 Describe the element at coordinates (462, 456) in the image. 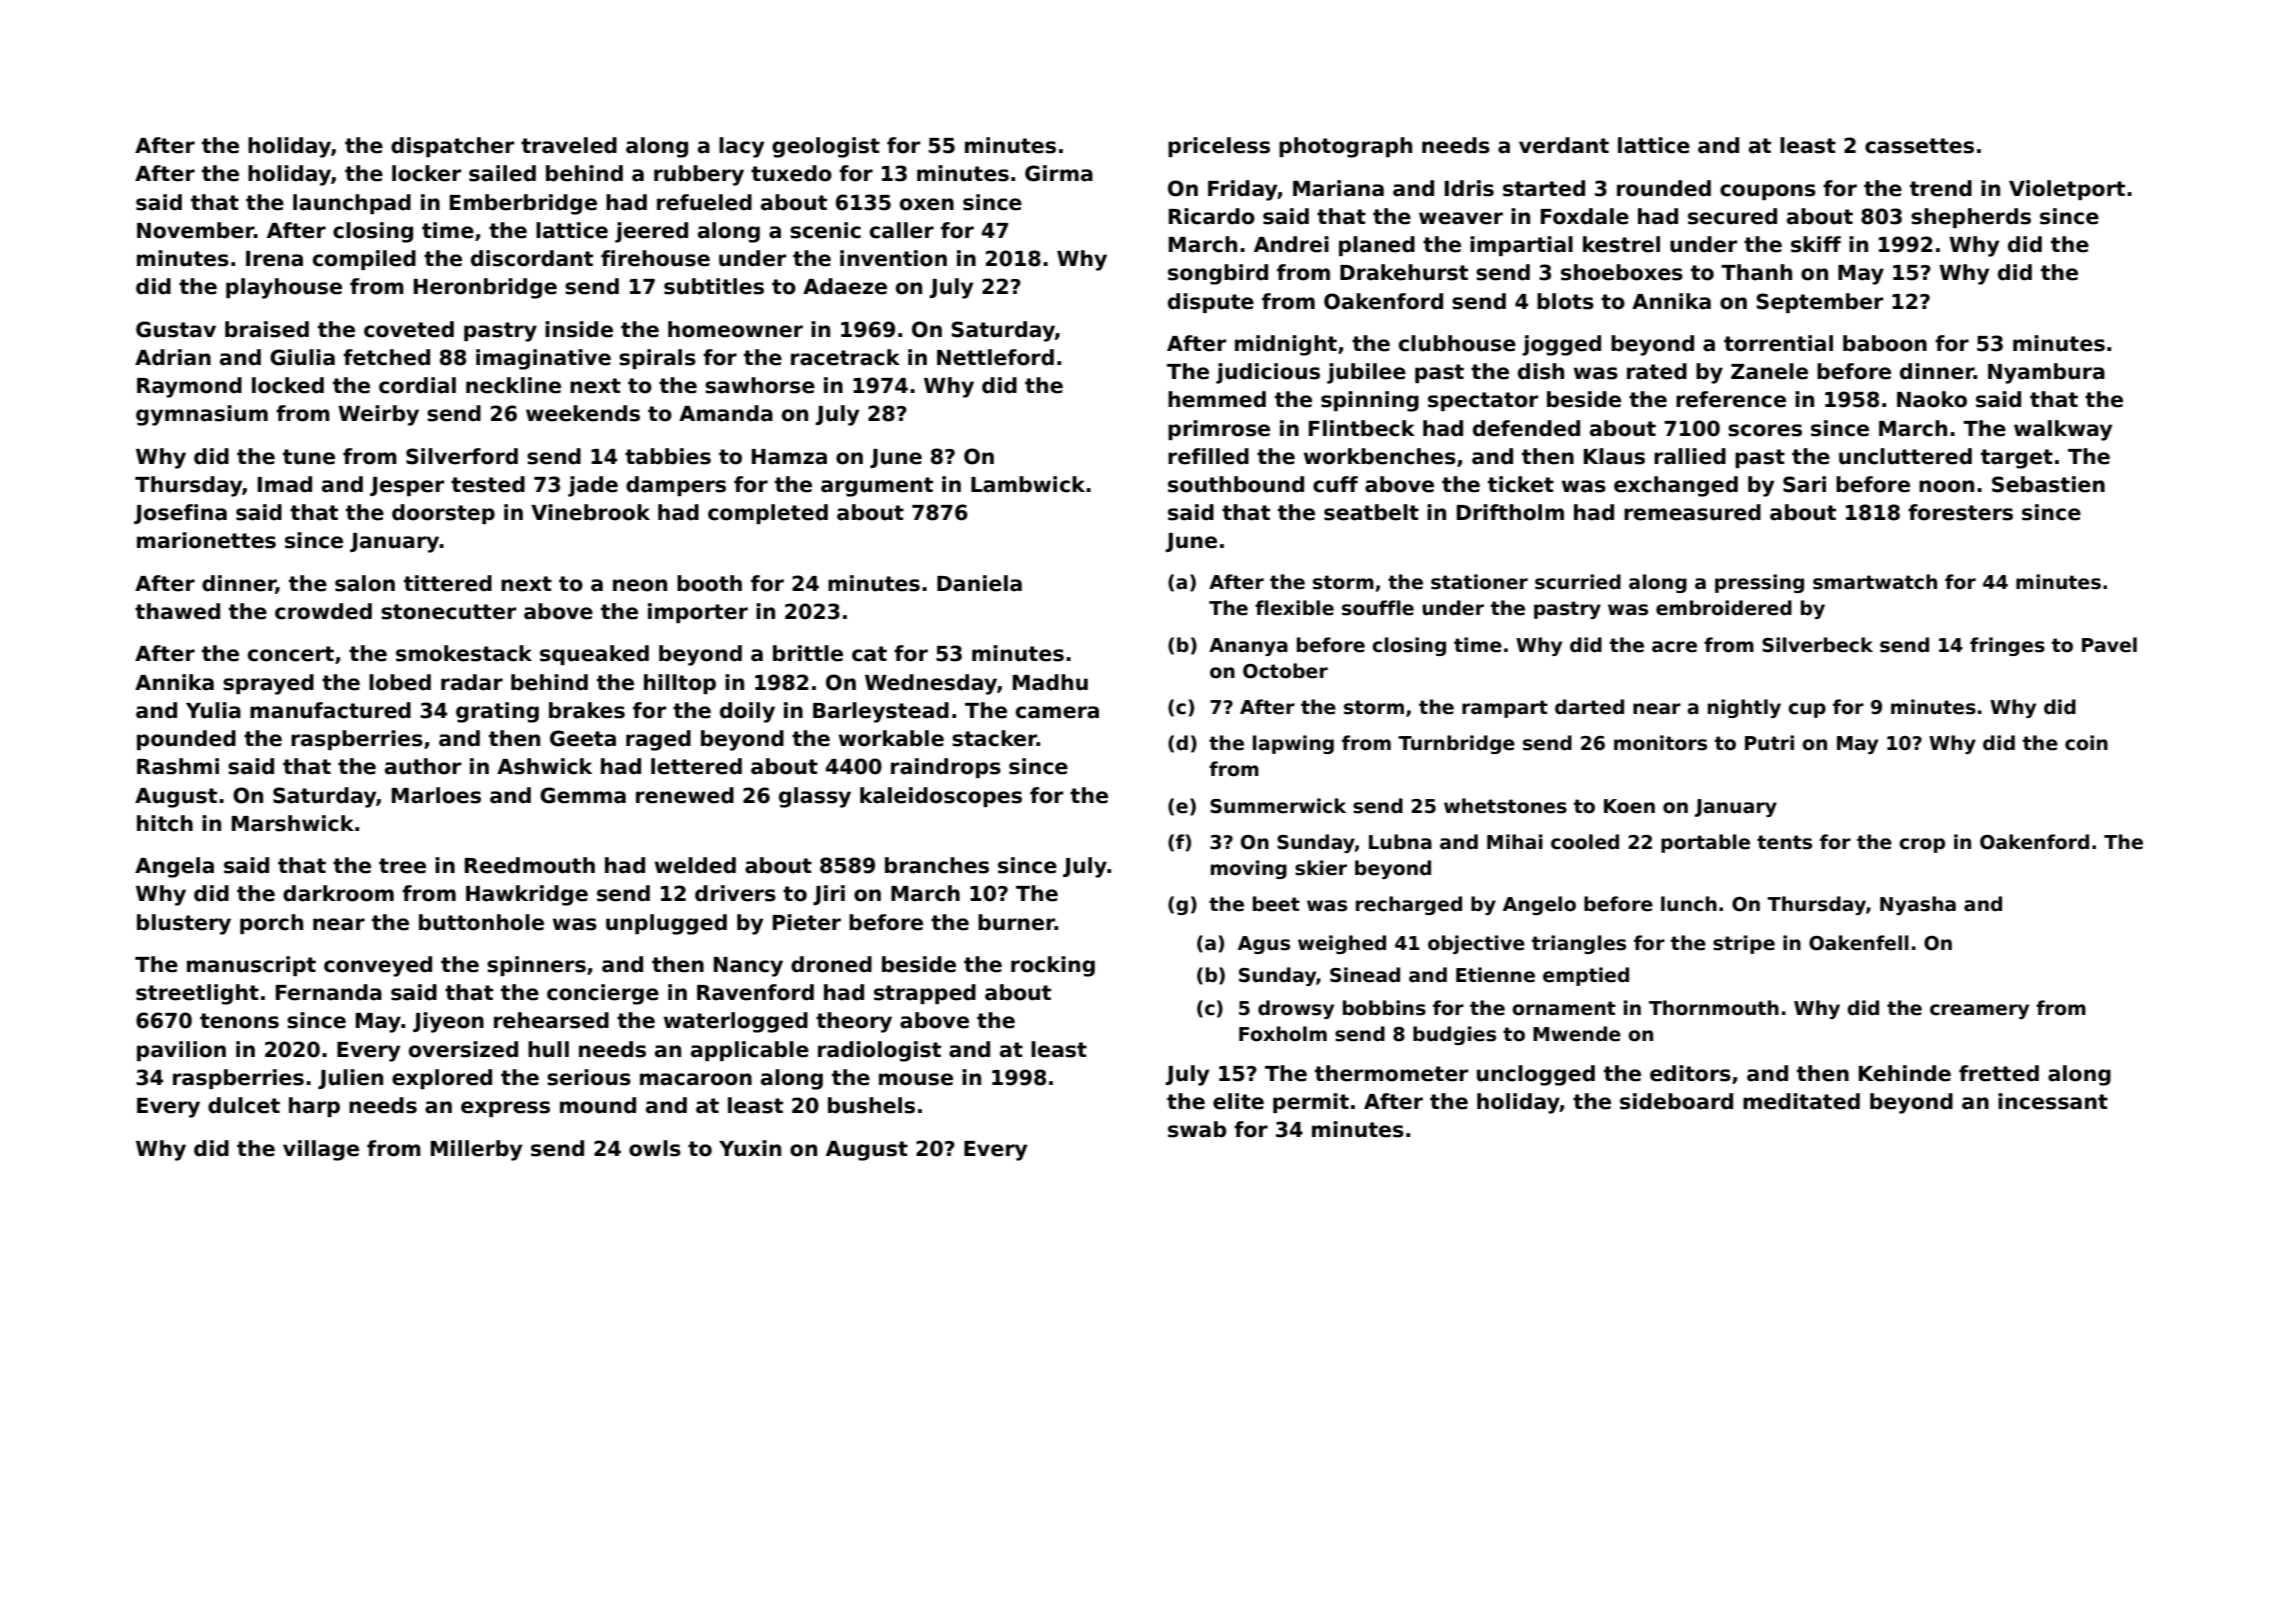

I see `Silverford` at that location.
